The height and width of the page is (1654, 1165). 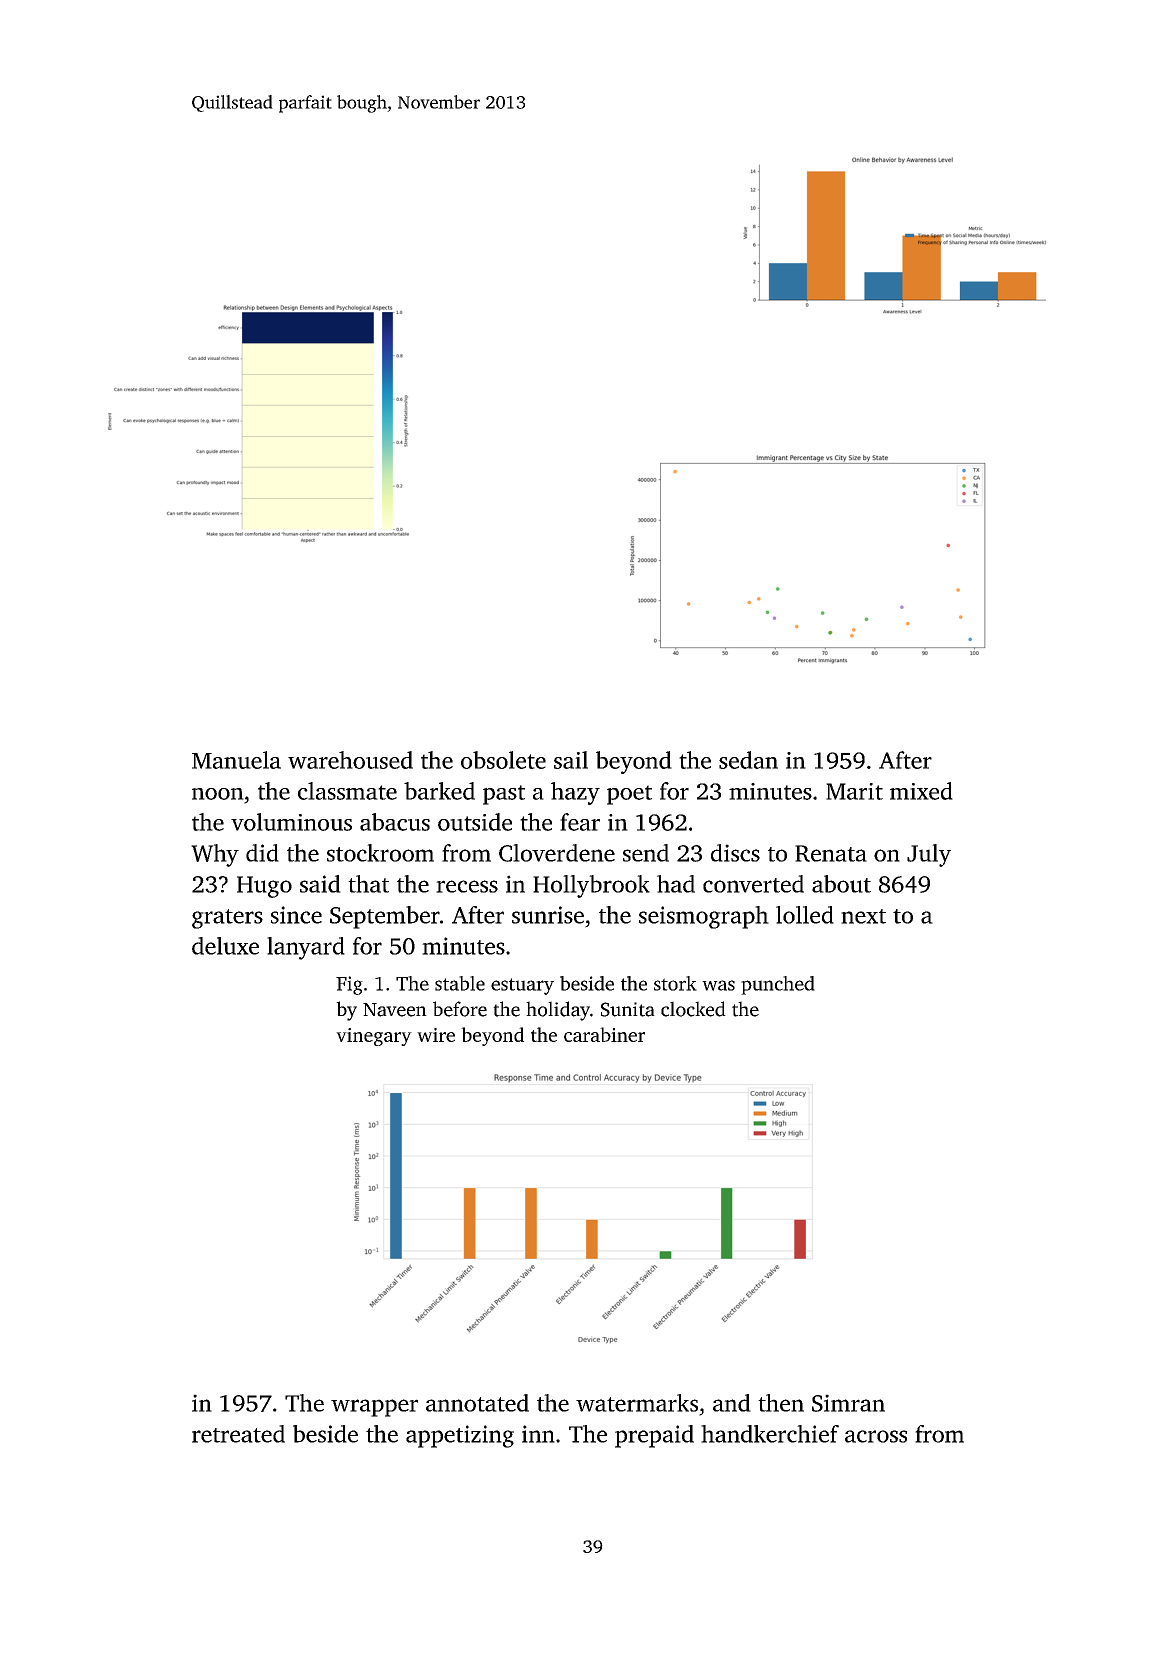 I want to click on wrapper, so click(x=374, y=1408).
